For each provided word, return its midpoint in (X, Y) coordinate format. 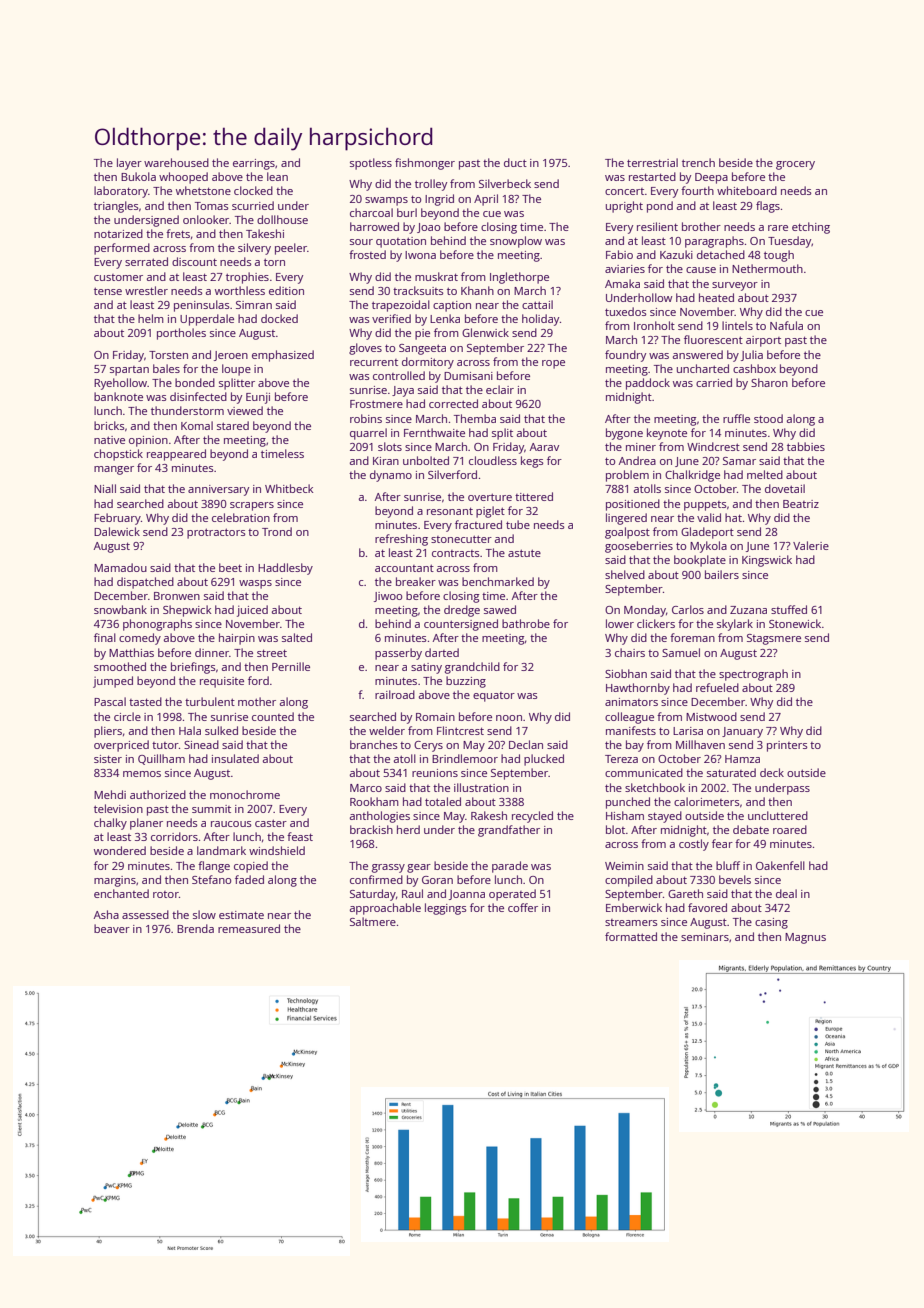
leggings (446, 909)
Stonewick (795, 623)
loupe (236, 370)
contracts (456, 553)
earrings (254, 164)
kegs (532, 462)
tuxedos (626, 311)
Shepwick (187, 611)
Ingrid (439, 200)
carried (714, 382)
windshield (277, 850)
